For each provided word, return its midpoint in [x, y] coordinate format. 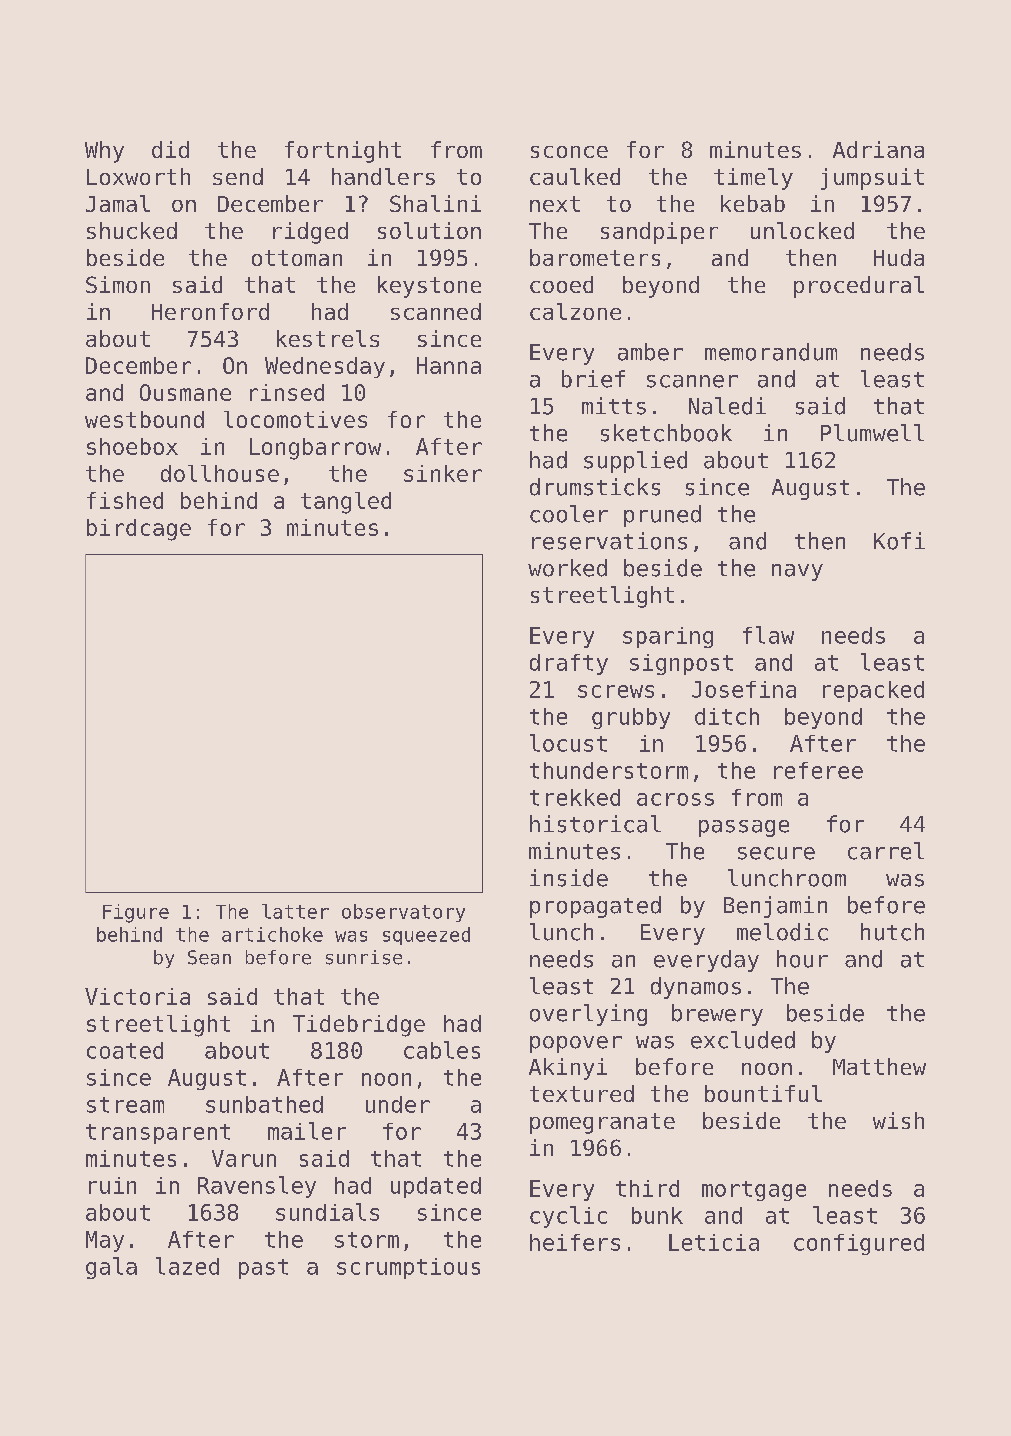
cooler [569, 514]
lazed [187, 1266]
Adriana [878, 149]
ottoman [297, 258]
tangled [346, 503]
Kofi [899, 541]
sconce [569, 152]
